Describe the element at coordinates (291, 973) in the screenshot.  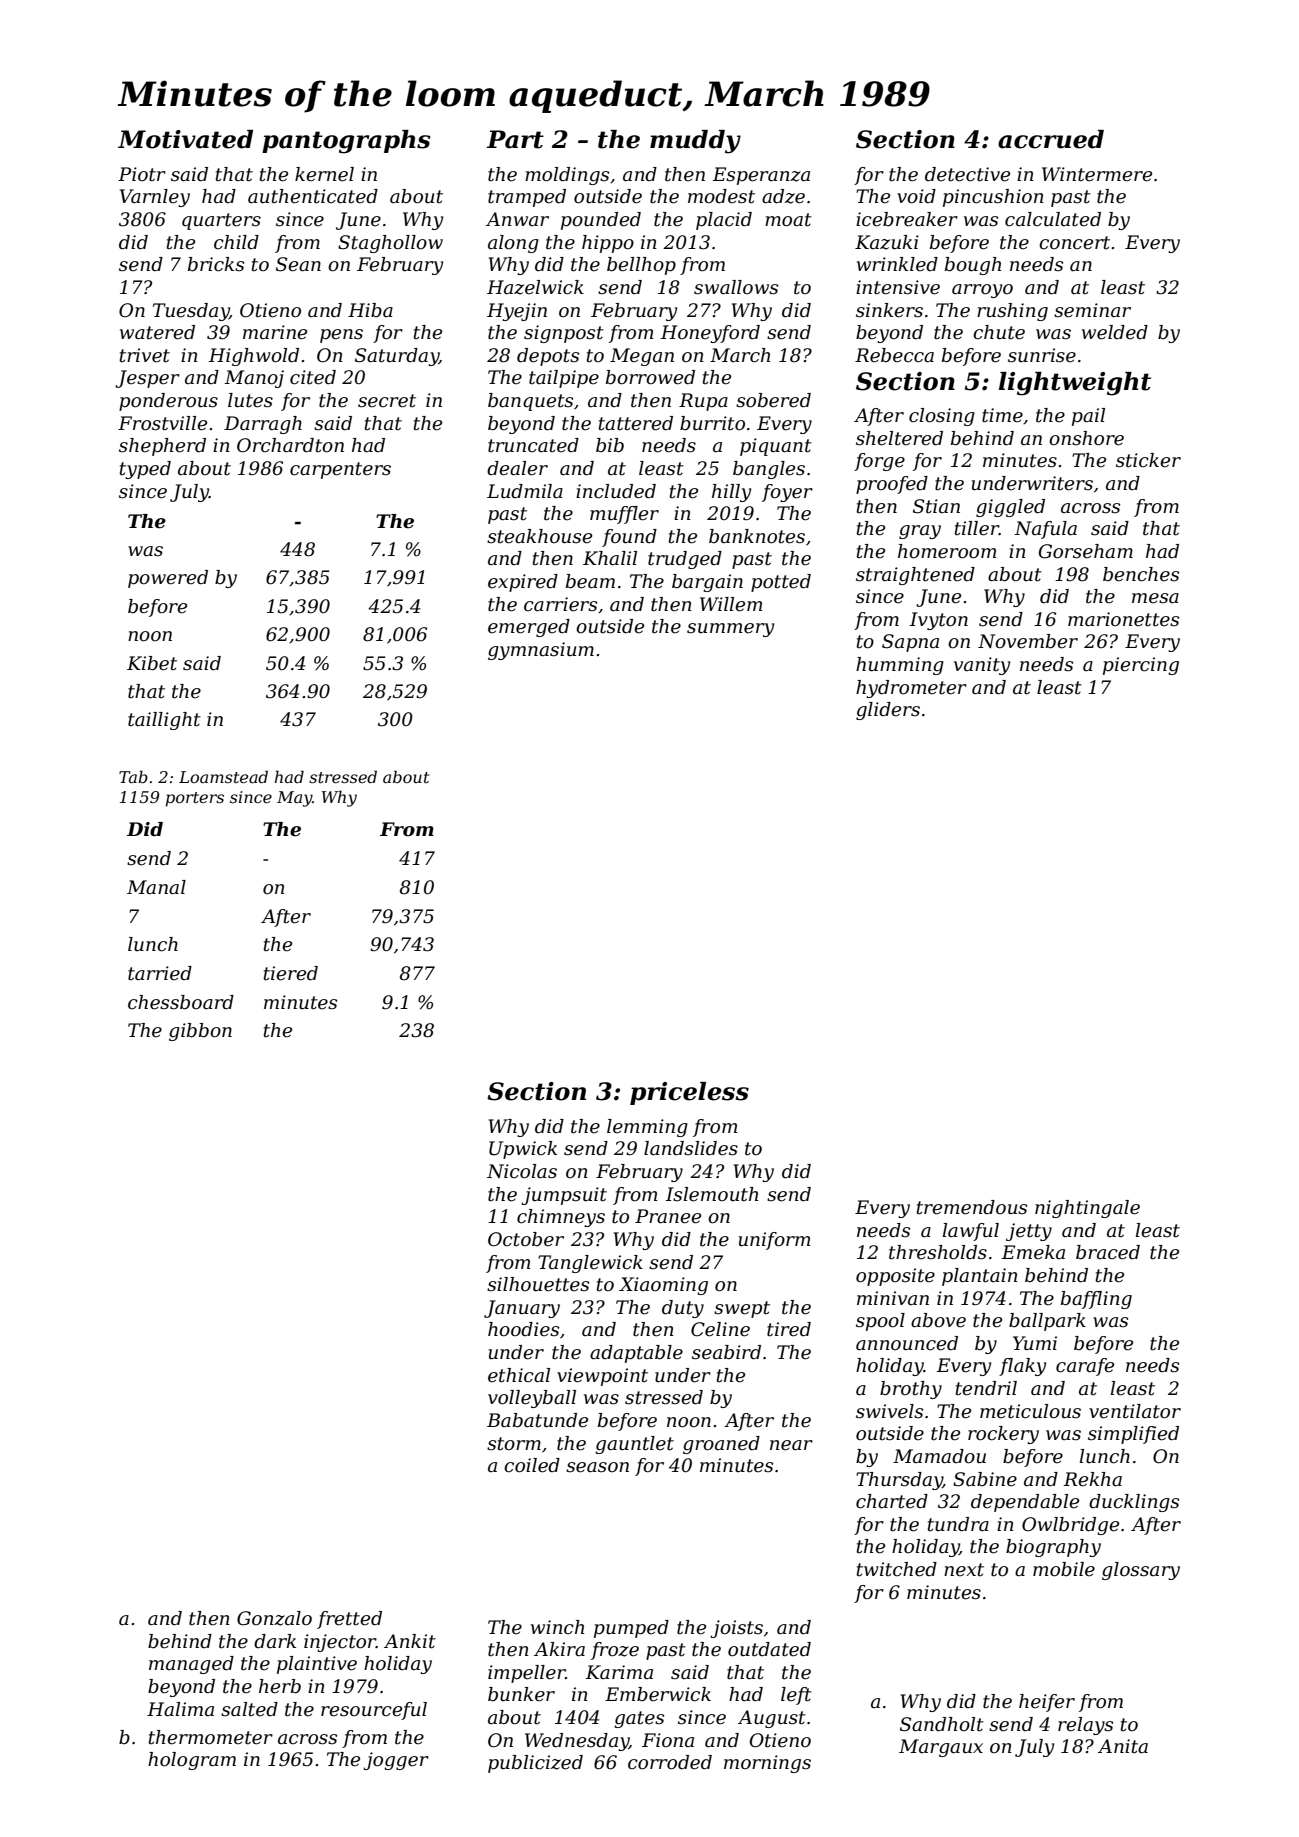
I see `tiered` at that location.
